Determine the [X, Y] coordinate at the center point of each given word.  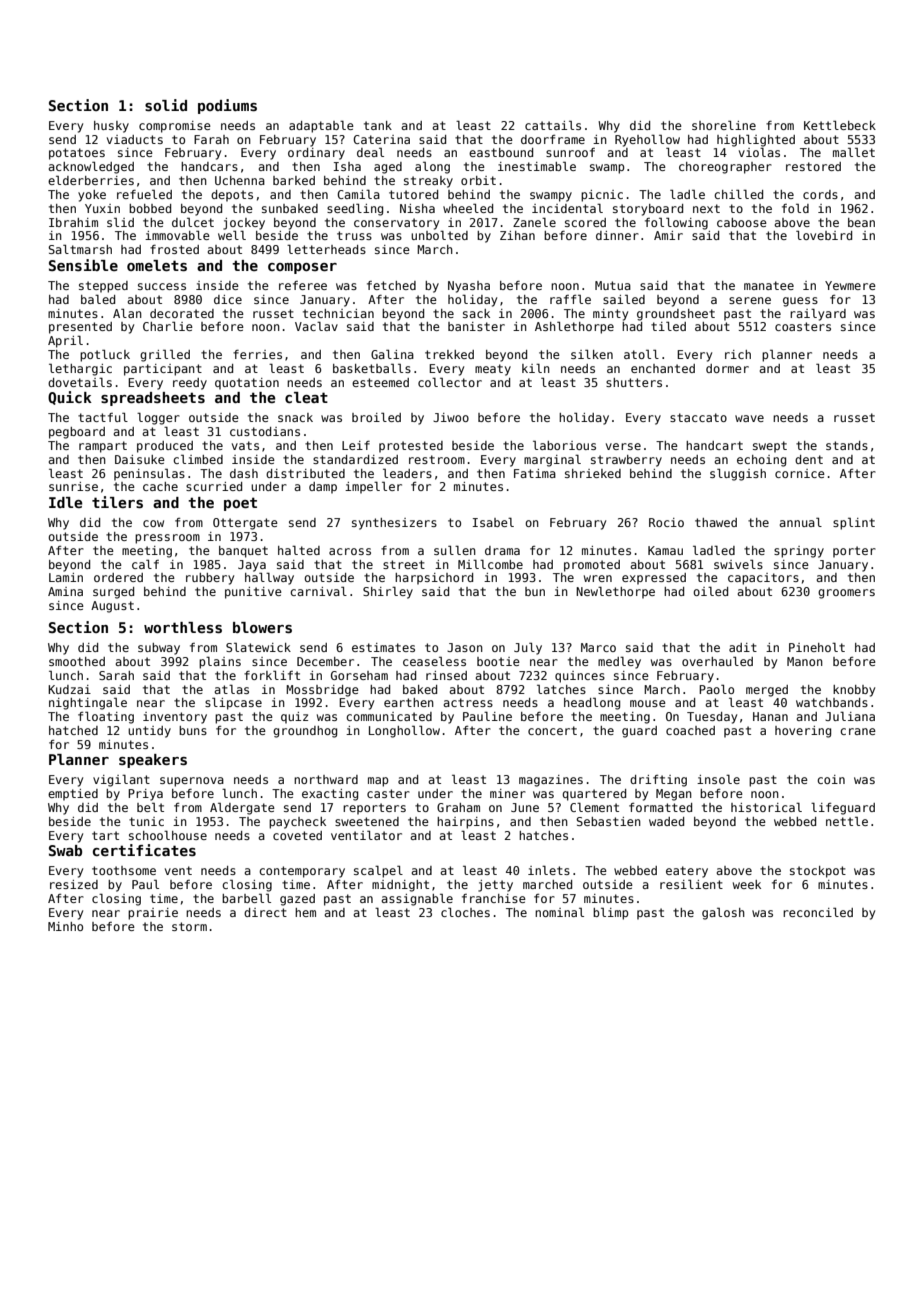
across [350, 551]
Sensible [83, 265]
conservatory [396, 224]
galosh [723, 913]
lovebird [824, 235]
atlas [231, 689]
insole [718, 779]
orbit [478, 180]
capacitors [763, 579]
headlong [592, 703]
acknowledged [91, 167]
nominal [559, 912]
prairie [153, 914]
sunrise [73, 486]
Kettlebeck [840, 125]
